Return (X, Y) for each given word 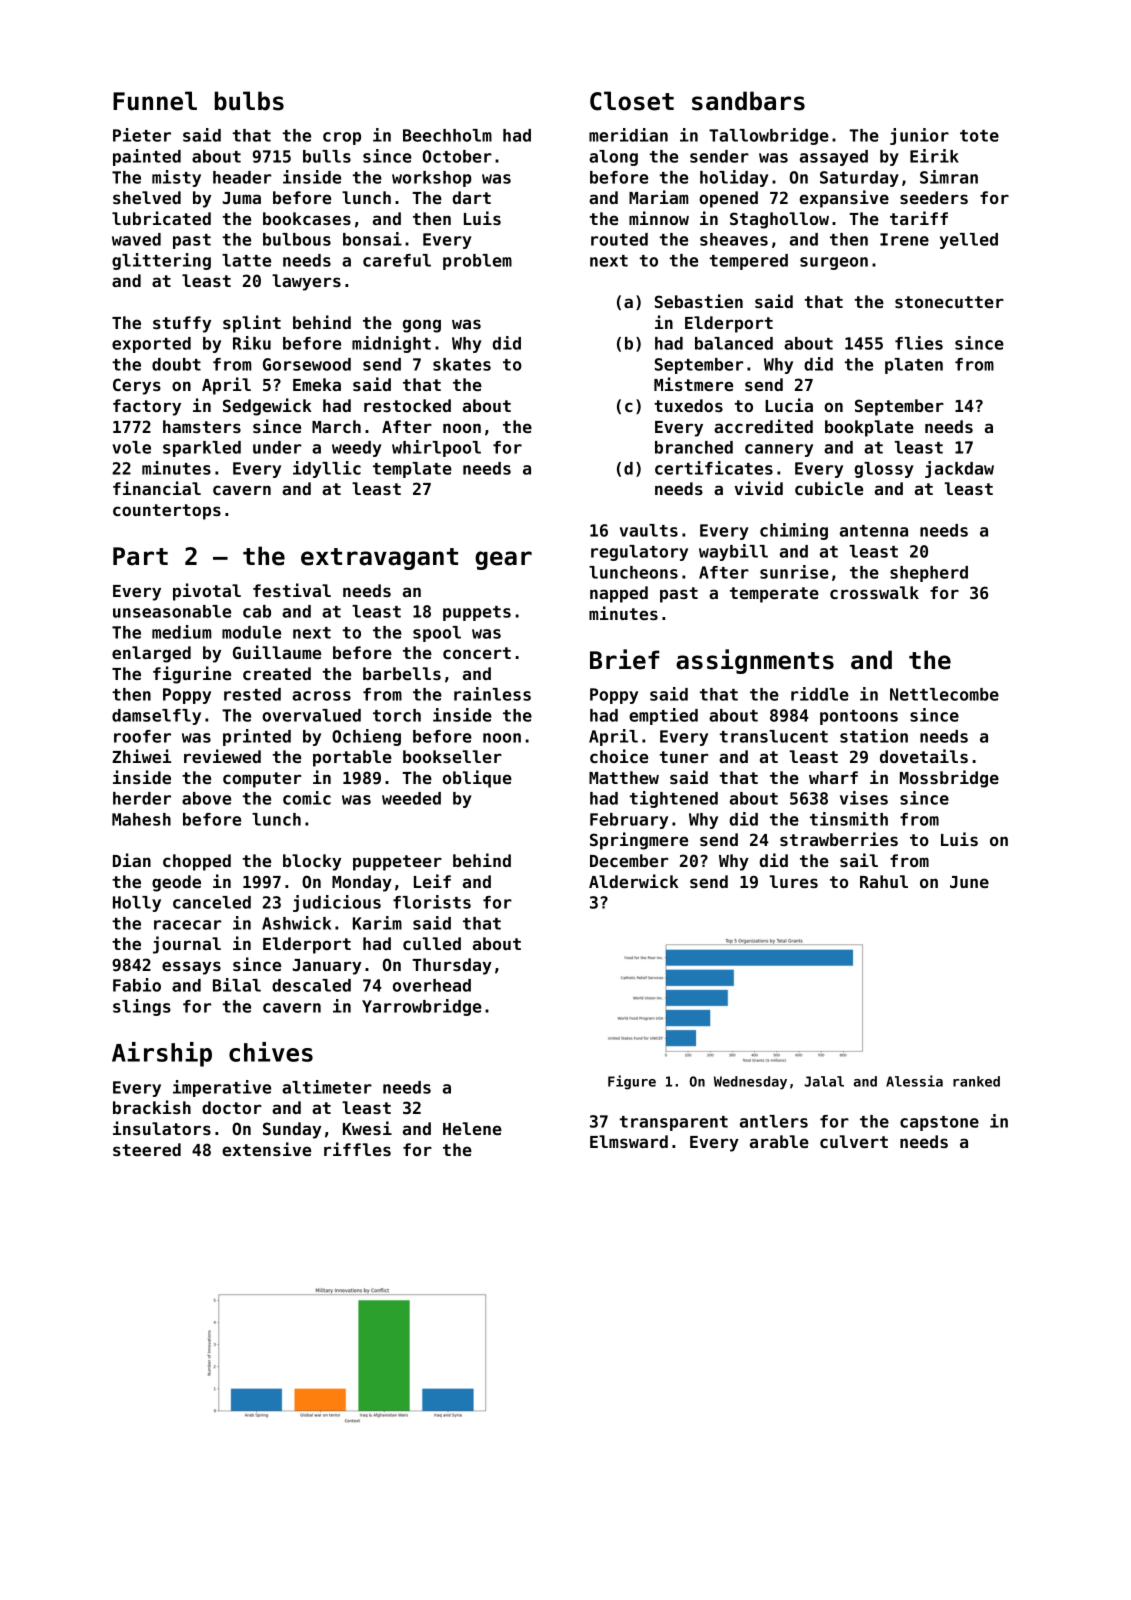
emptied (663, 716)
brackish (152, 1107)
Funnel (155, 101)
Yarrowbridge (422, 1007)
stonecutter (949, 302)
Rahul (884, 881)
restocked (407, 405)
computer (262, 780)
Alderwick (634, 881)
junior (919, 136)
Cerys (137, 386)
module (251, 632)
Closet (632, 101)
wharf (833, 777)
